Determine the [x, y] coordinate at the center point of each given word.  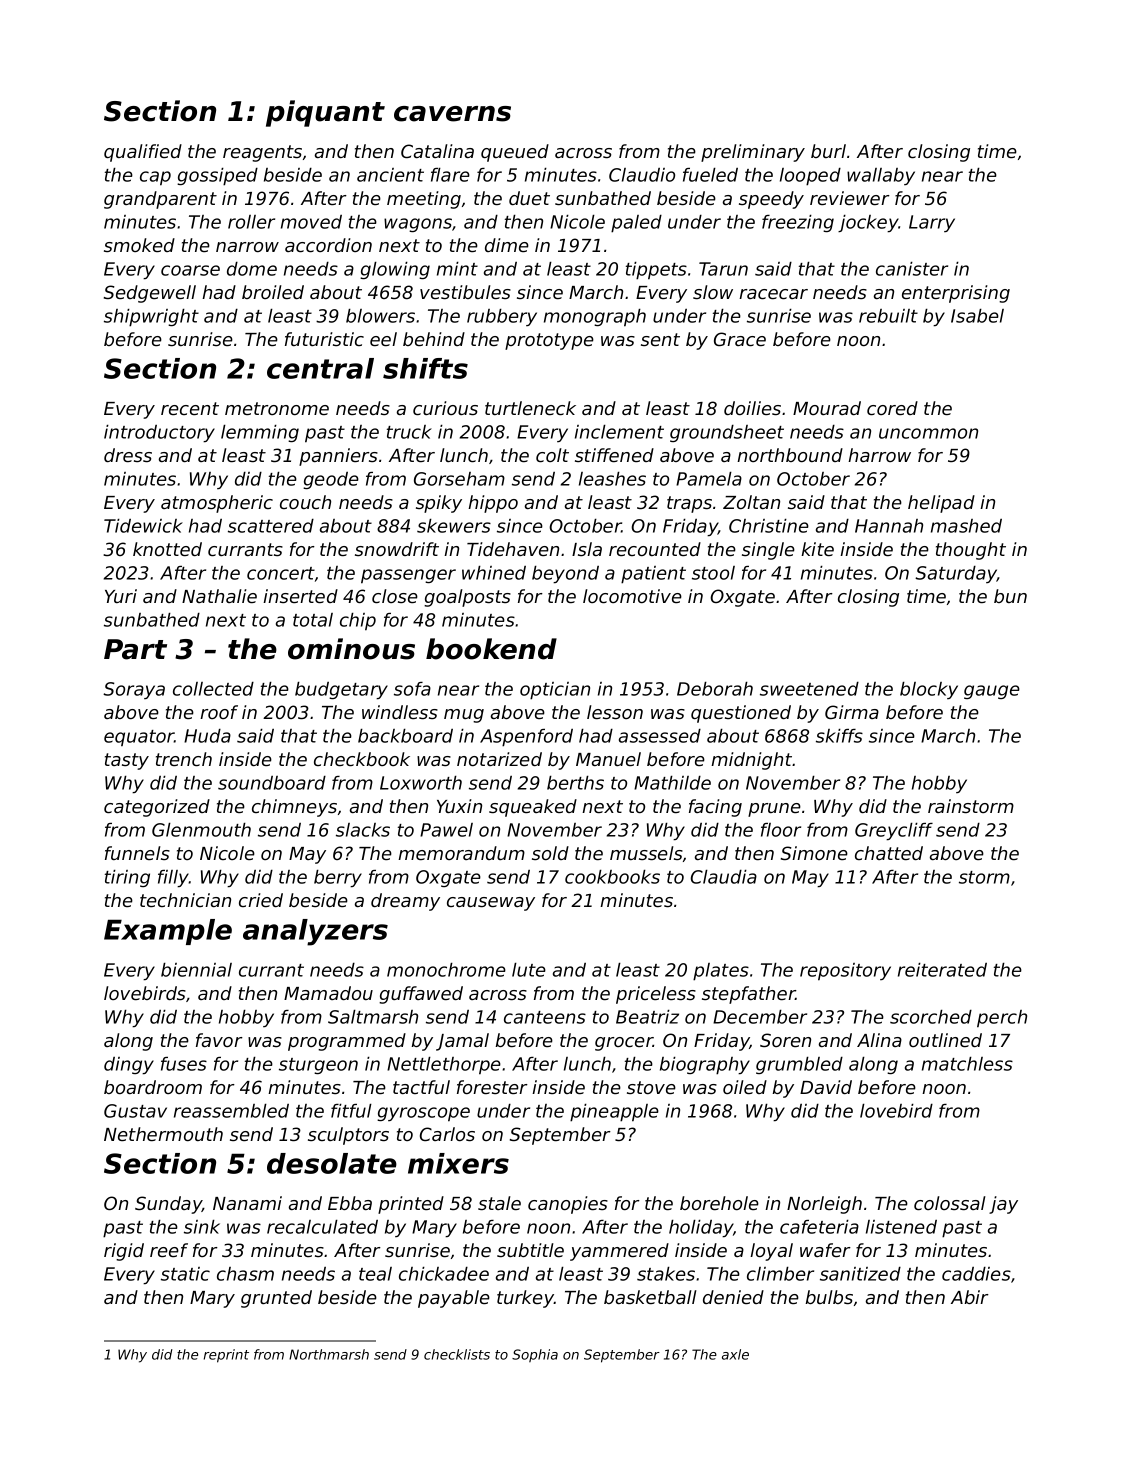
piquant [325, 113]
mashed [966, 526]
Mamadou [328, 993]
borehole [719, 1203]
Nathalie [219, 596]
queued [515, 153]
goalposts [467, 598]
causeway [491, 904]
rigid [124, 1252]
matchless [967, 1064]
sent [660, 339]
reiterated [942, 970]
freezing [798, 223]
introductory [159, 434]
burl [828, 151]
